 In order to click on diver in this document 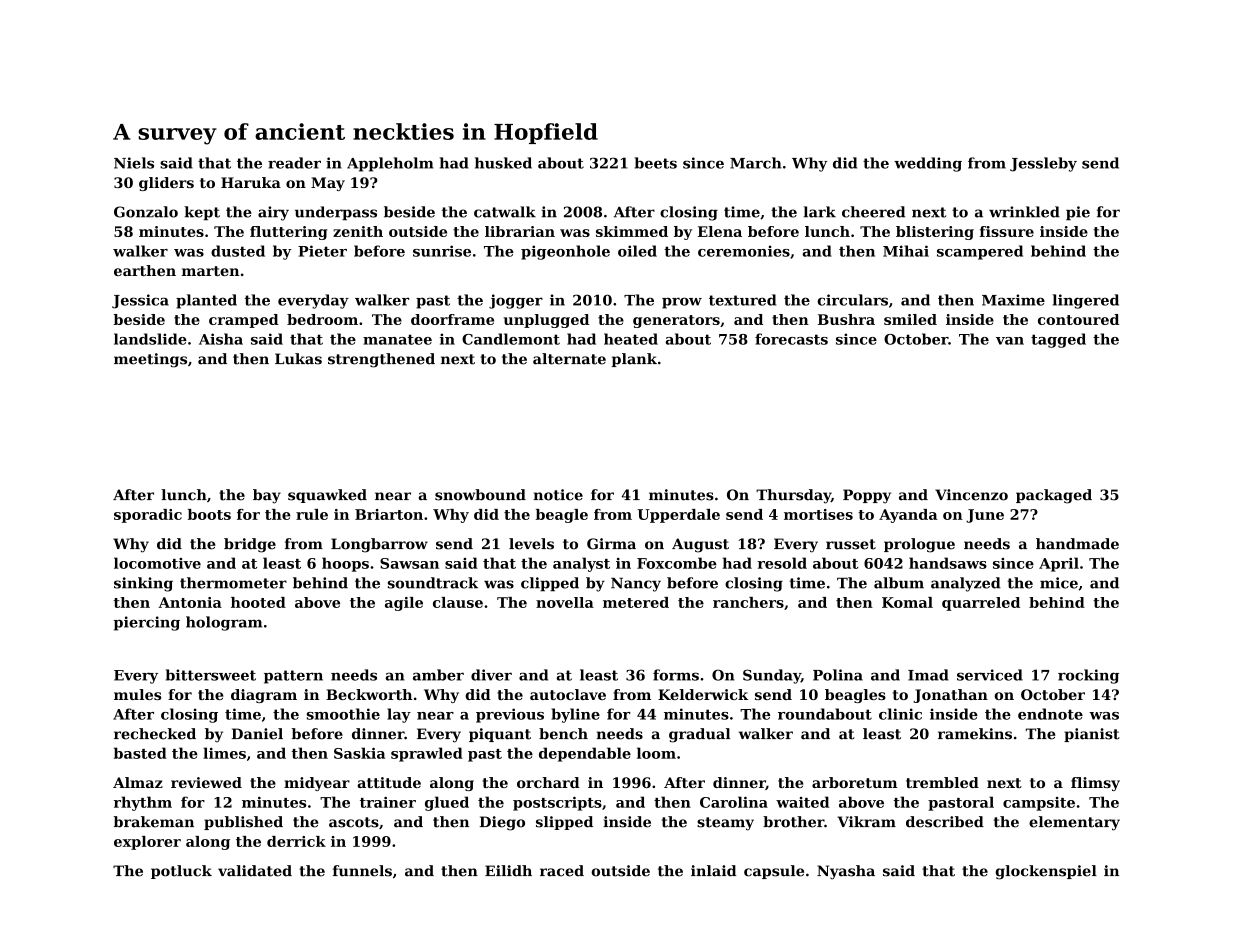, I will do `click(491, 675)`.
